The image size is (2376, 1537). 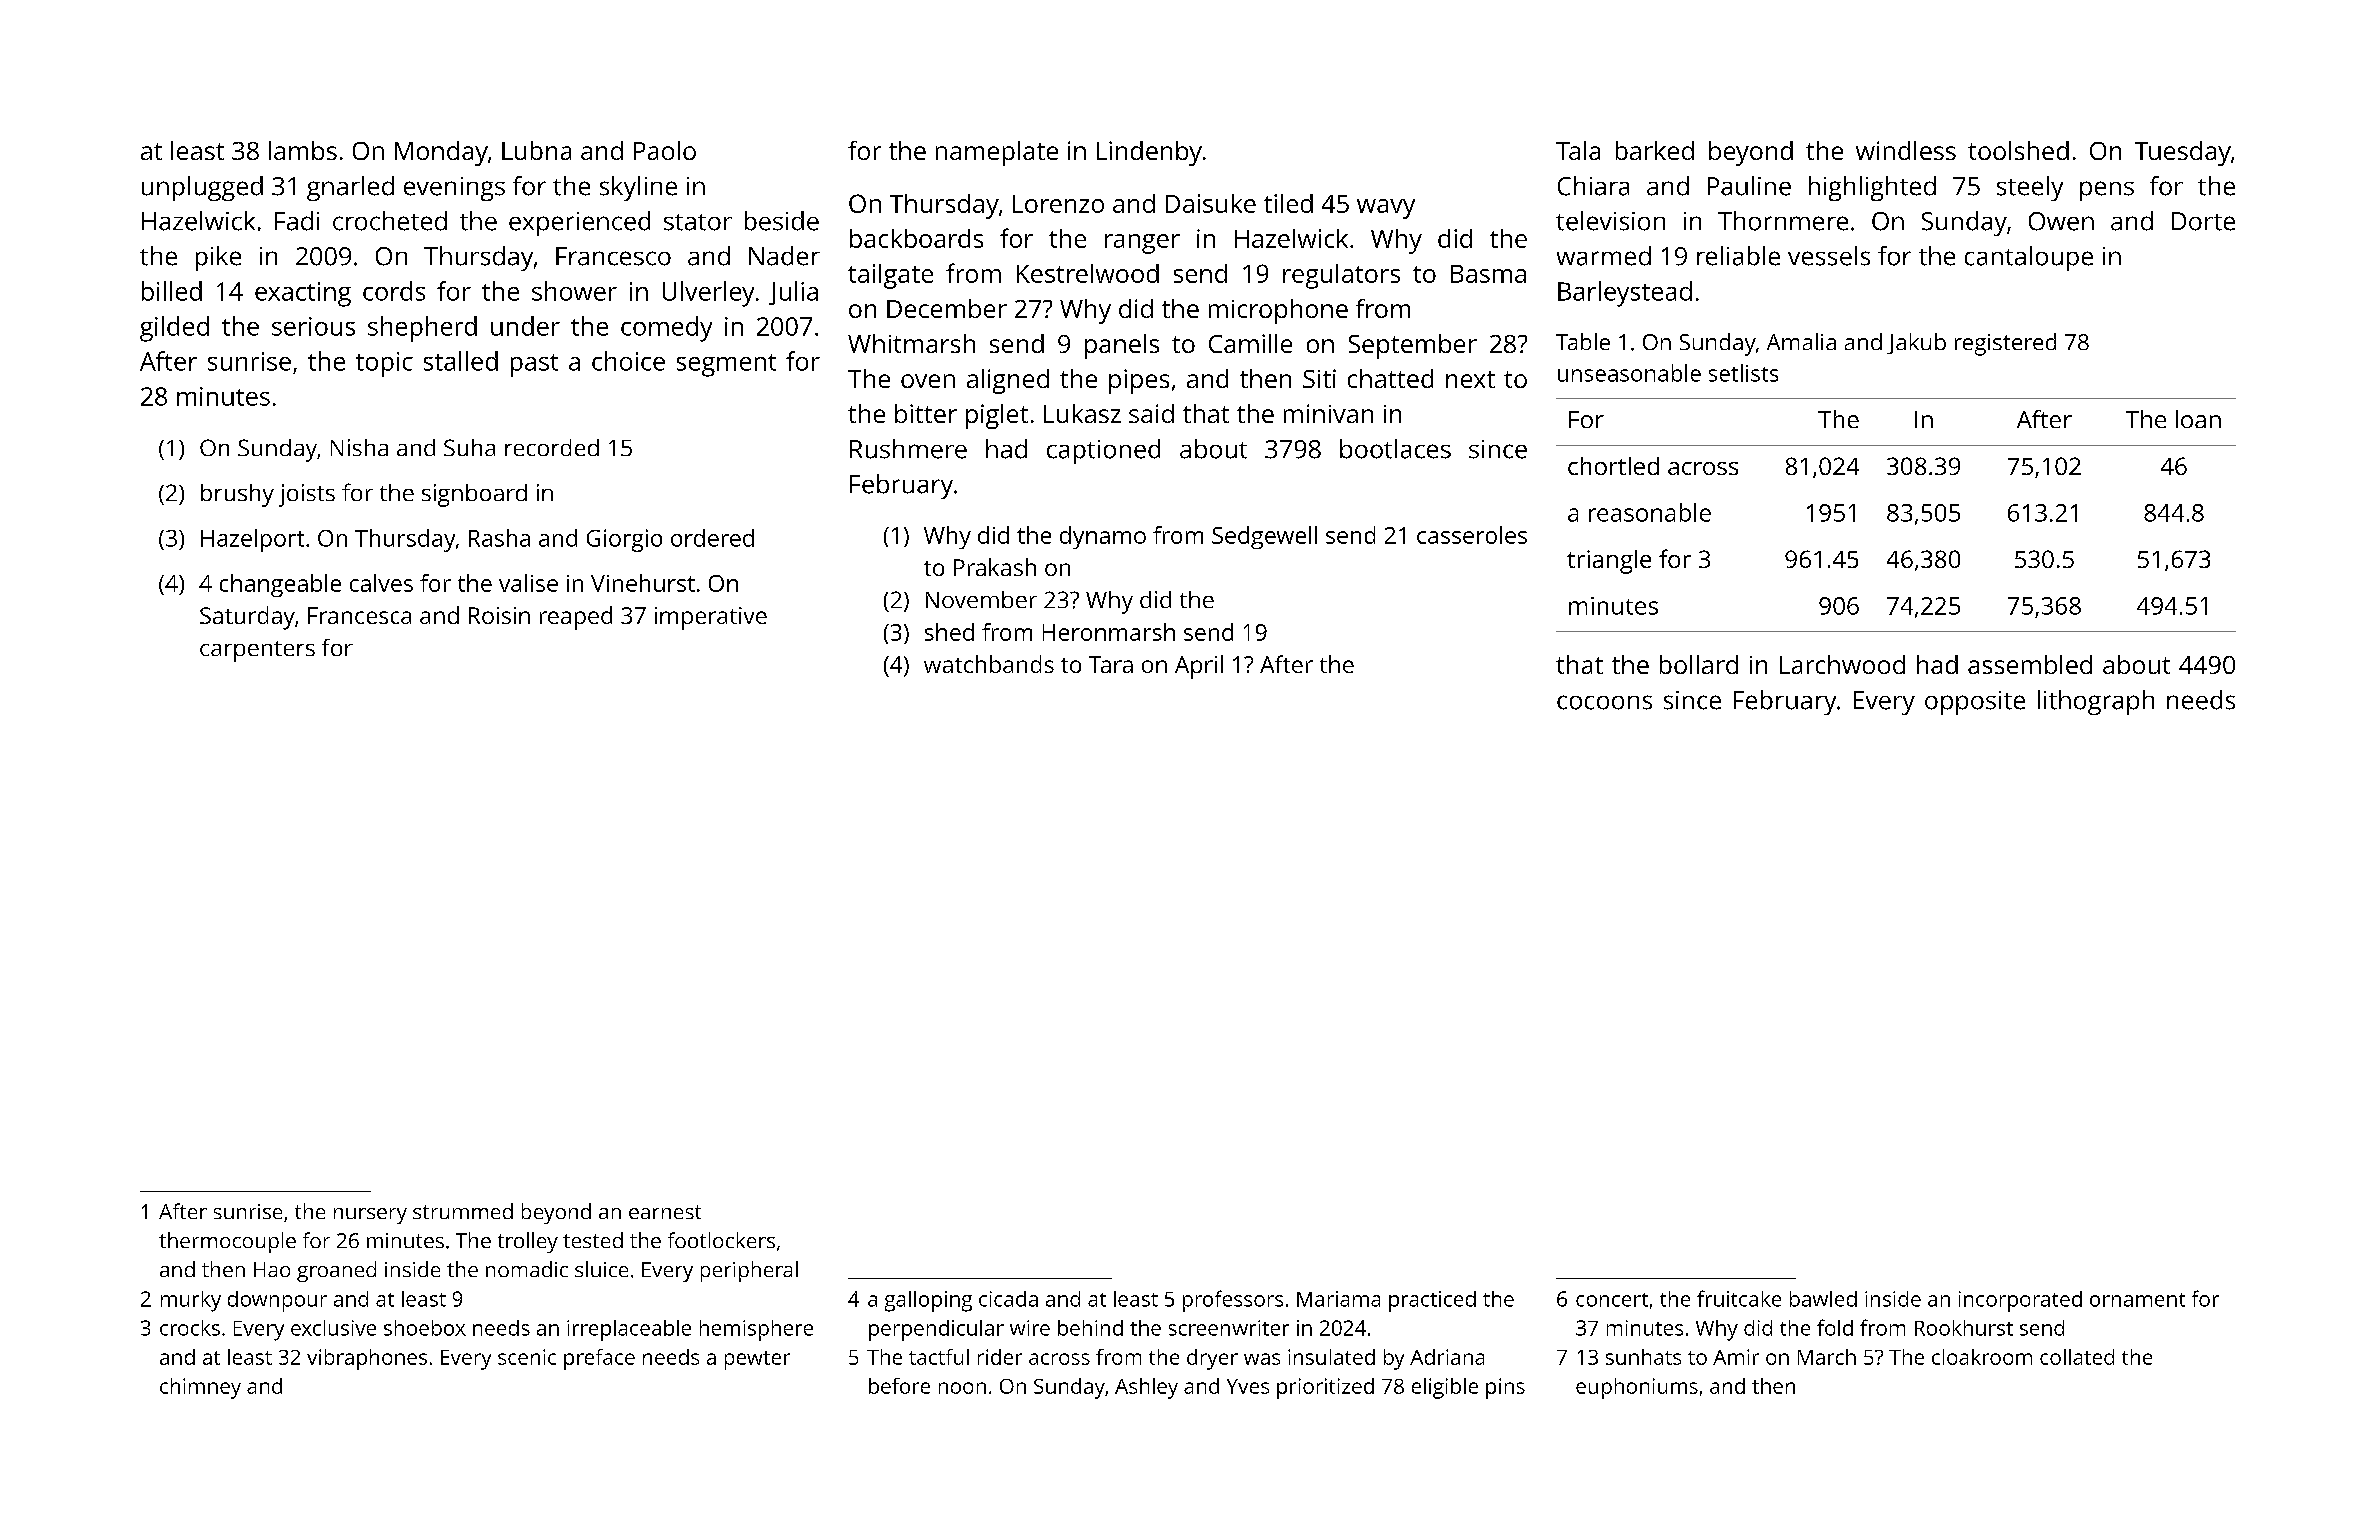 What do you see at coordinates (247, 618) in the page?
I see `Saturday` at bounding box center [247, 618].
